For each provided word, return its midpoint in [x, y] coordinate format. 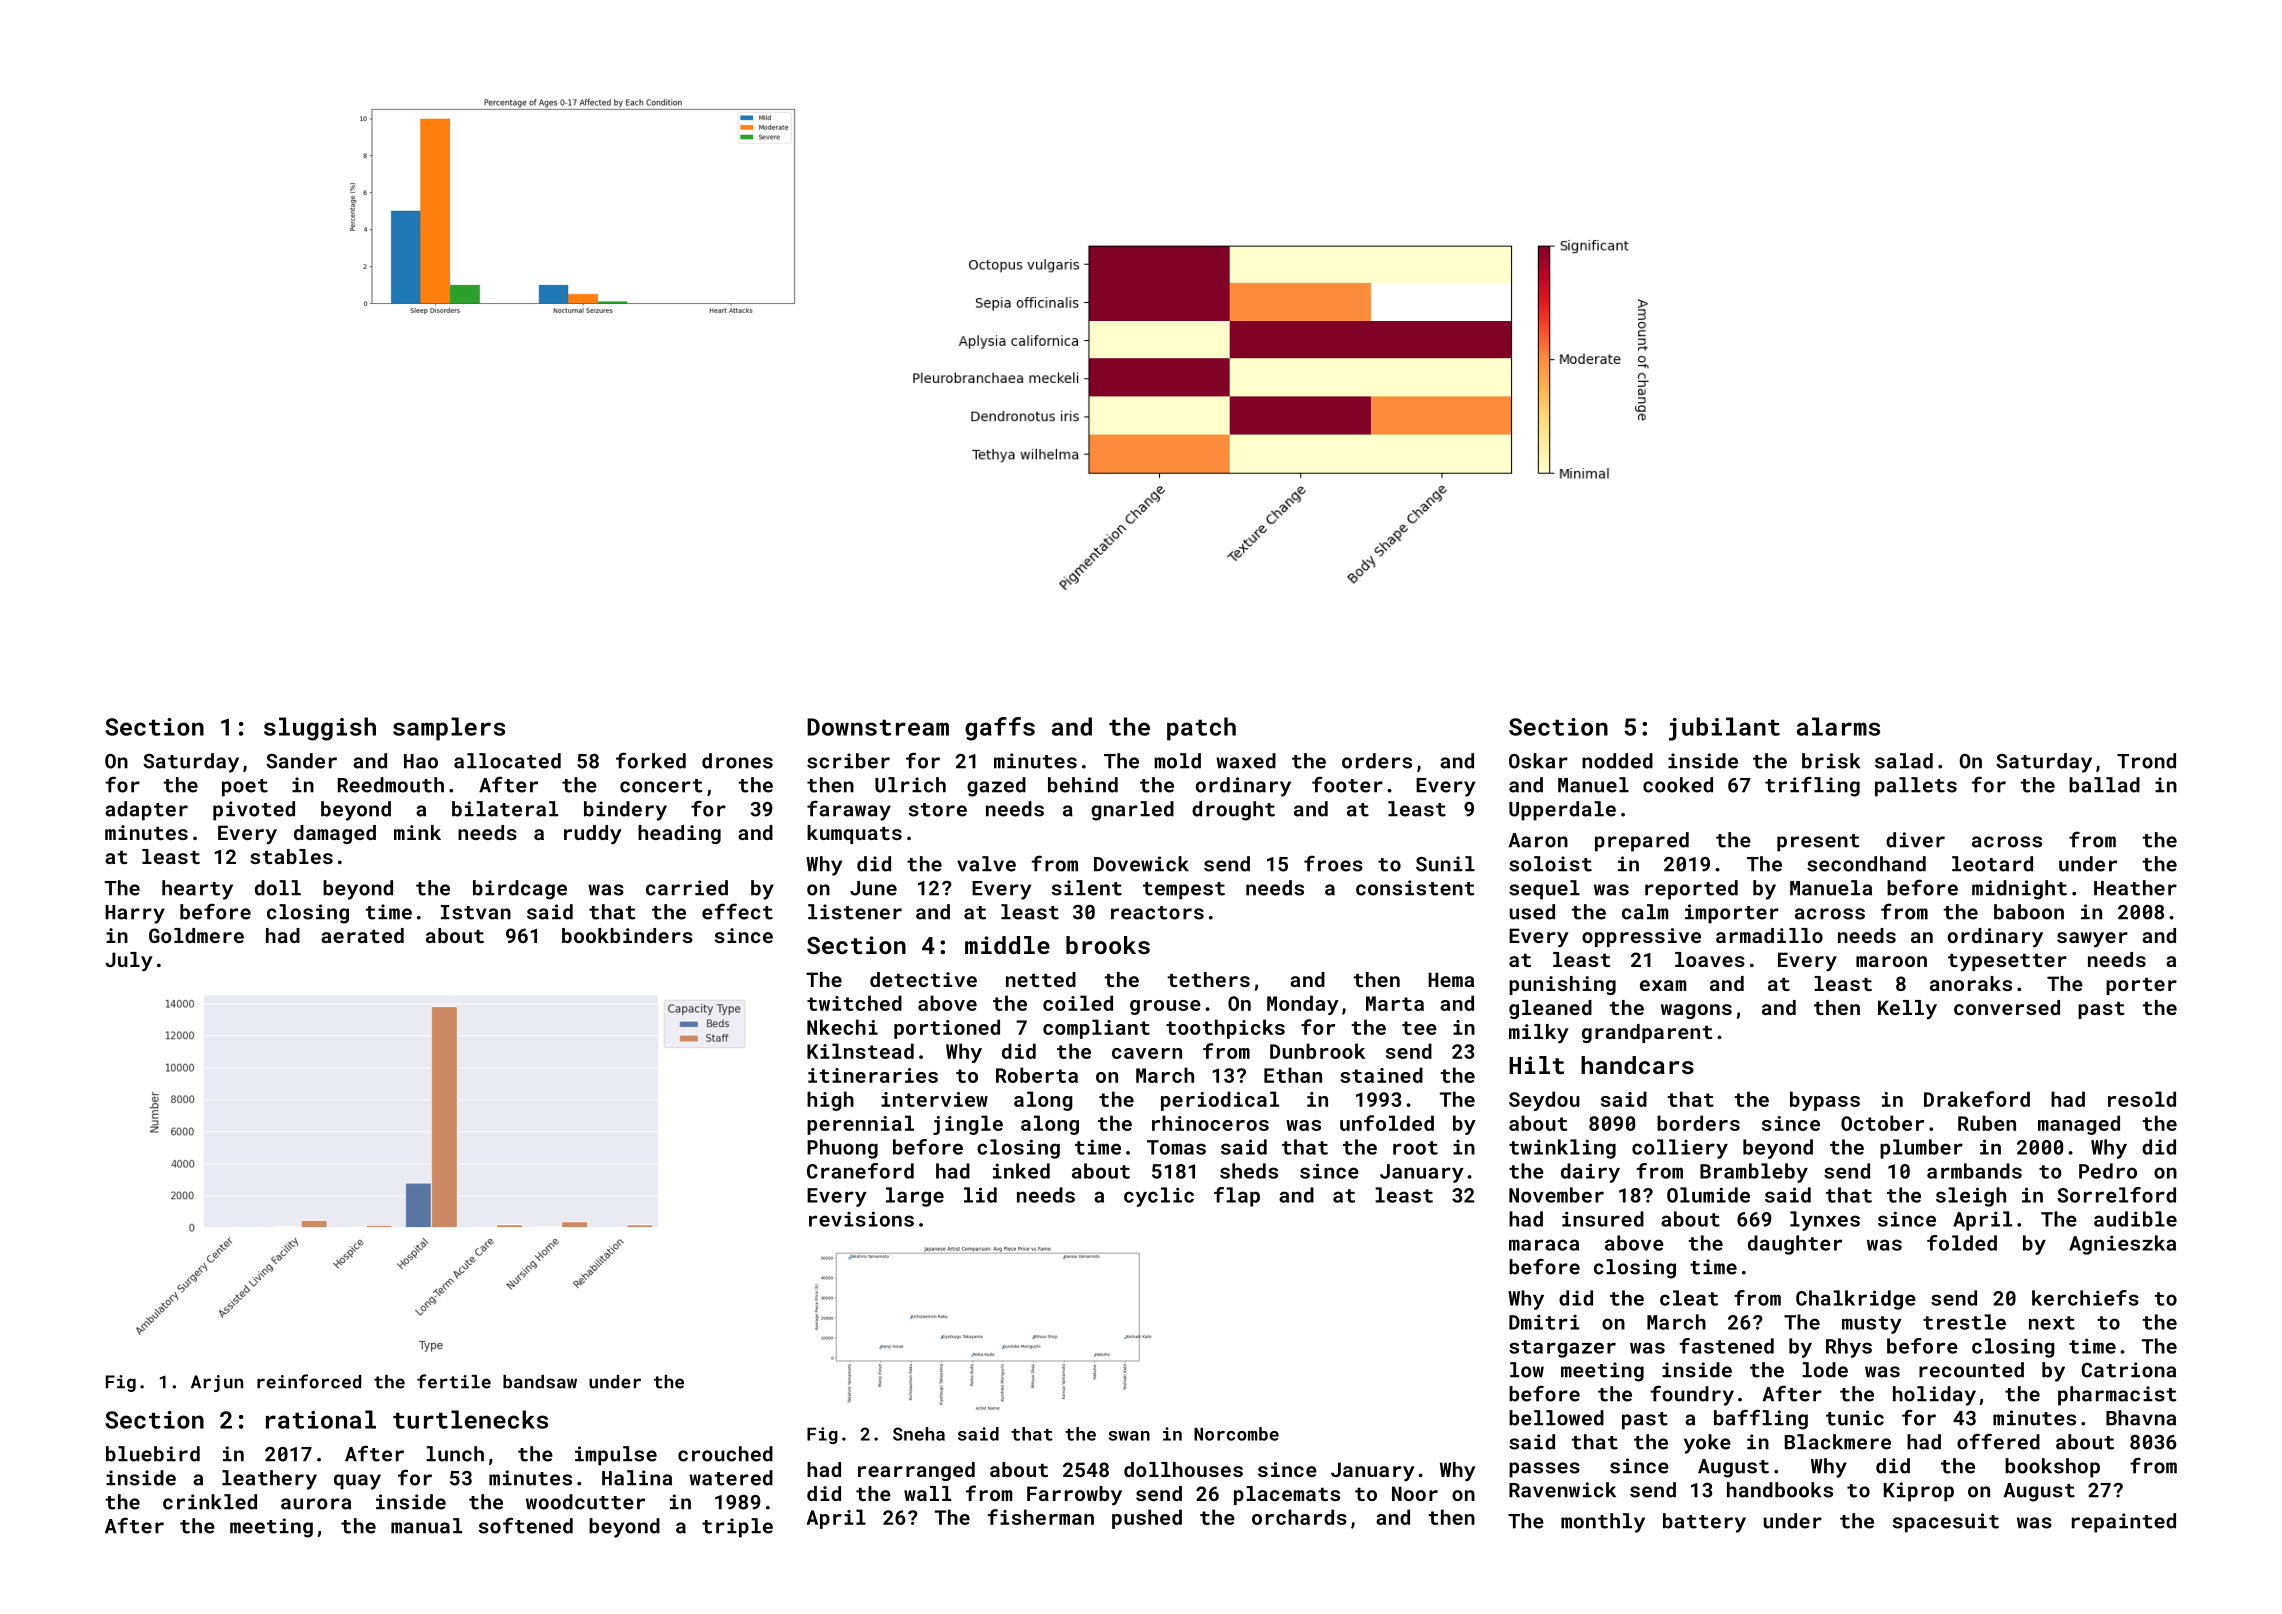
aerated [362, 935]
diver [1915, 840]
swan [1129, 1436]
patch [1201, 729]
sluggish [320, 729]
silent [1087, 888]
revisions [861, 1219]
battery [1704, 1523]
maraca [1544, 1245]
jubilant [1724, 729]
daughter [1795, 1245]
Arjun [217, 1383]
